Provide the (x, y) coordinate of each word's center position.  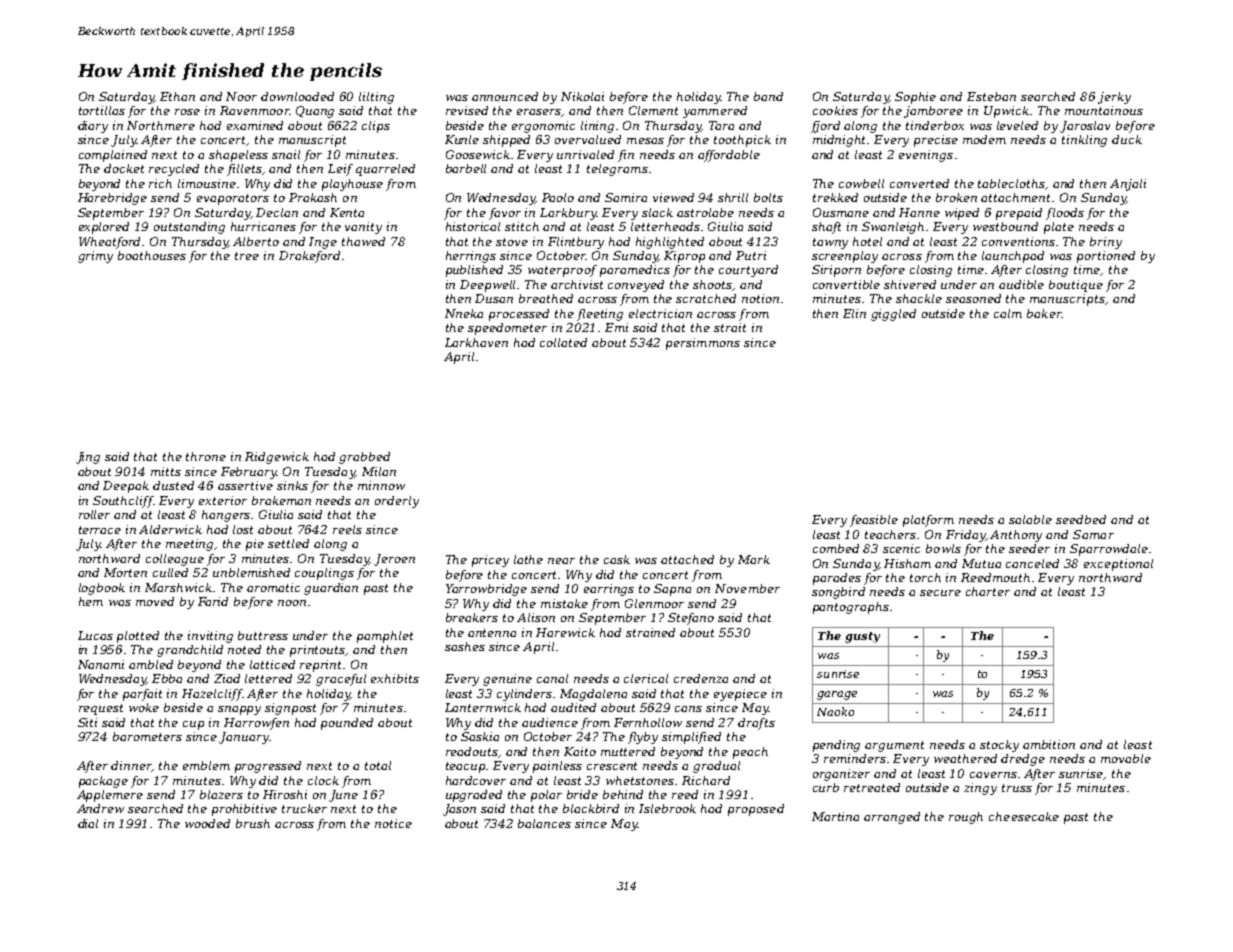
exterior (223, 500)
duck (1127, 139)
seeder (1029, 548)
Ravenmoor (255, 110)
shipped (506, 141)
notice (393, 823)
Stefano (691, 619)
